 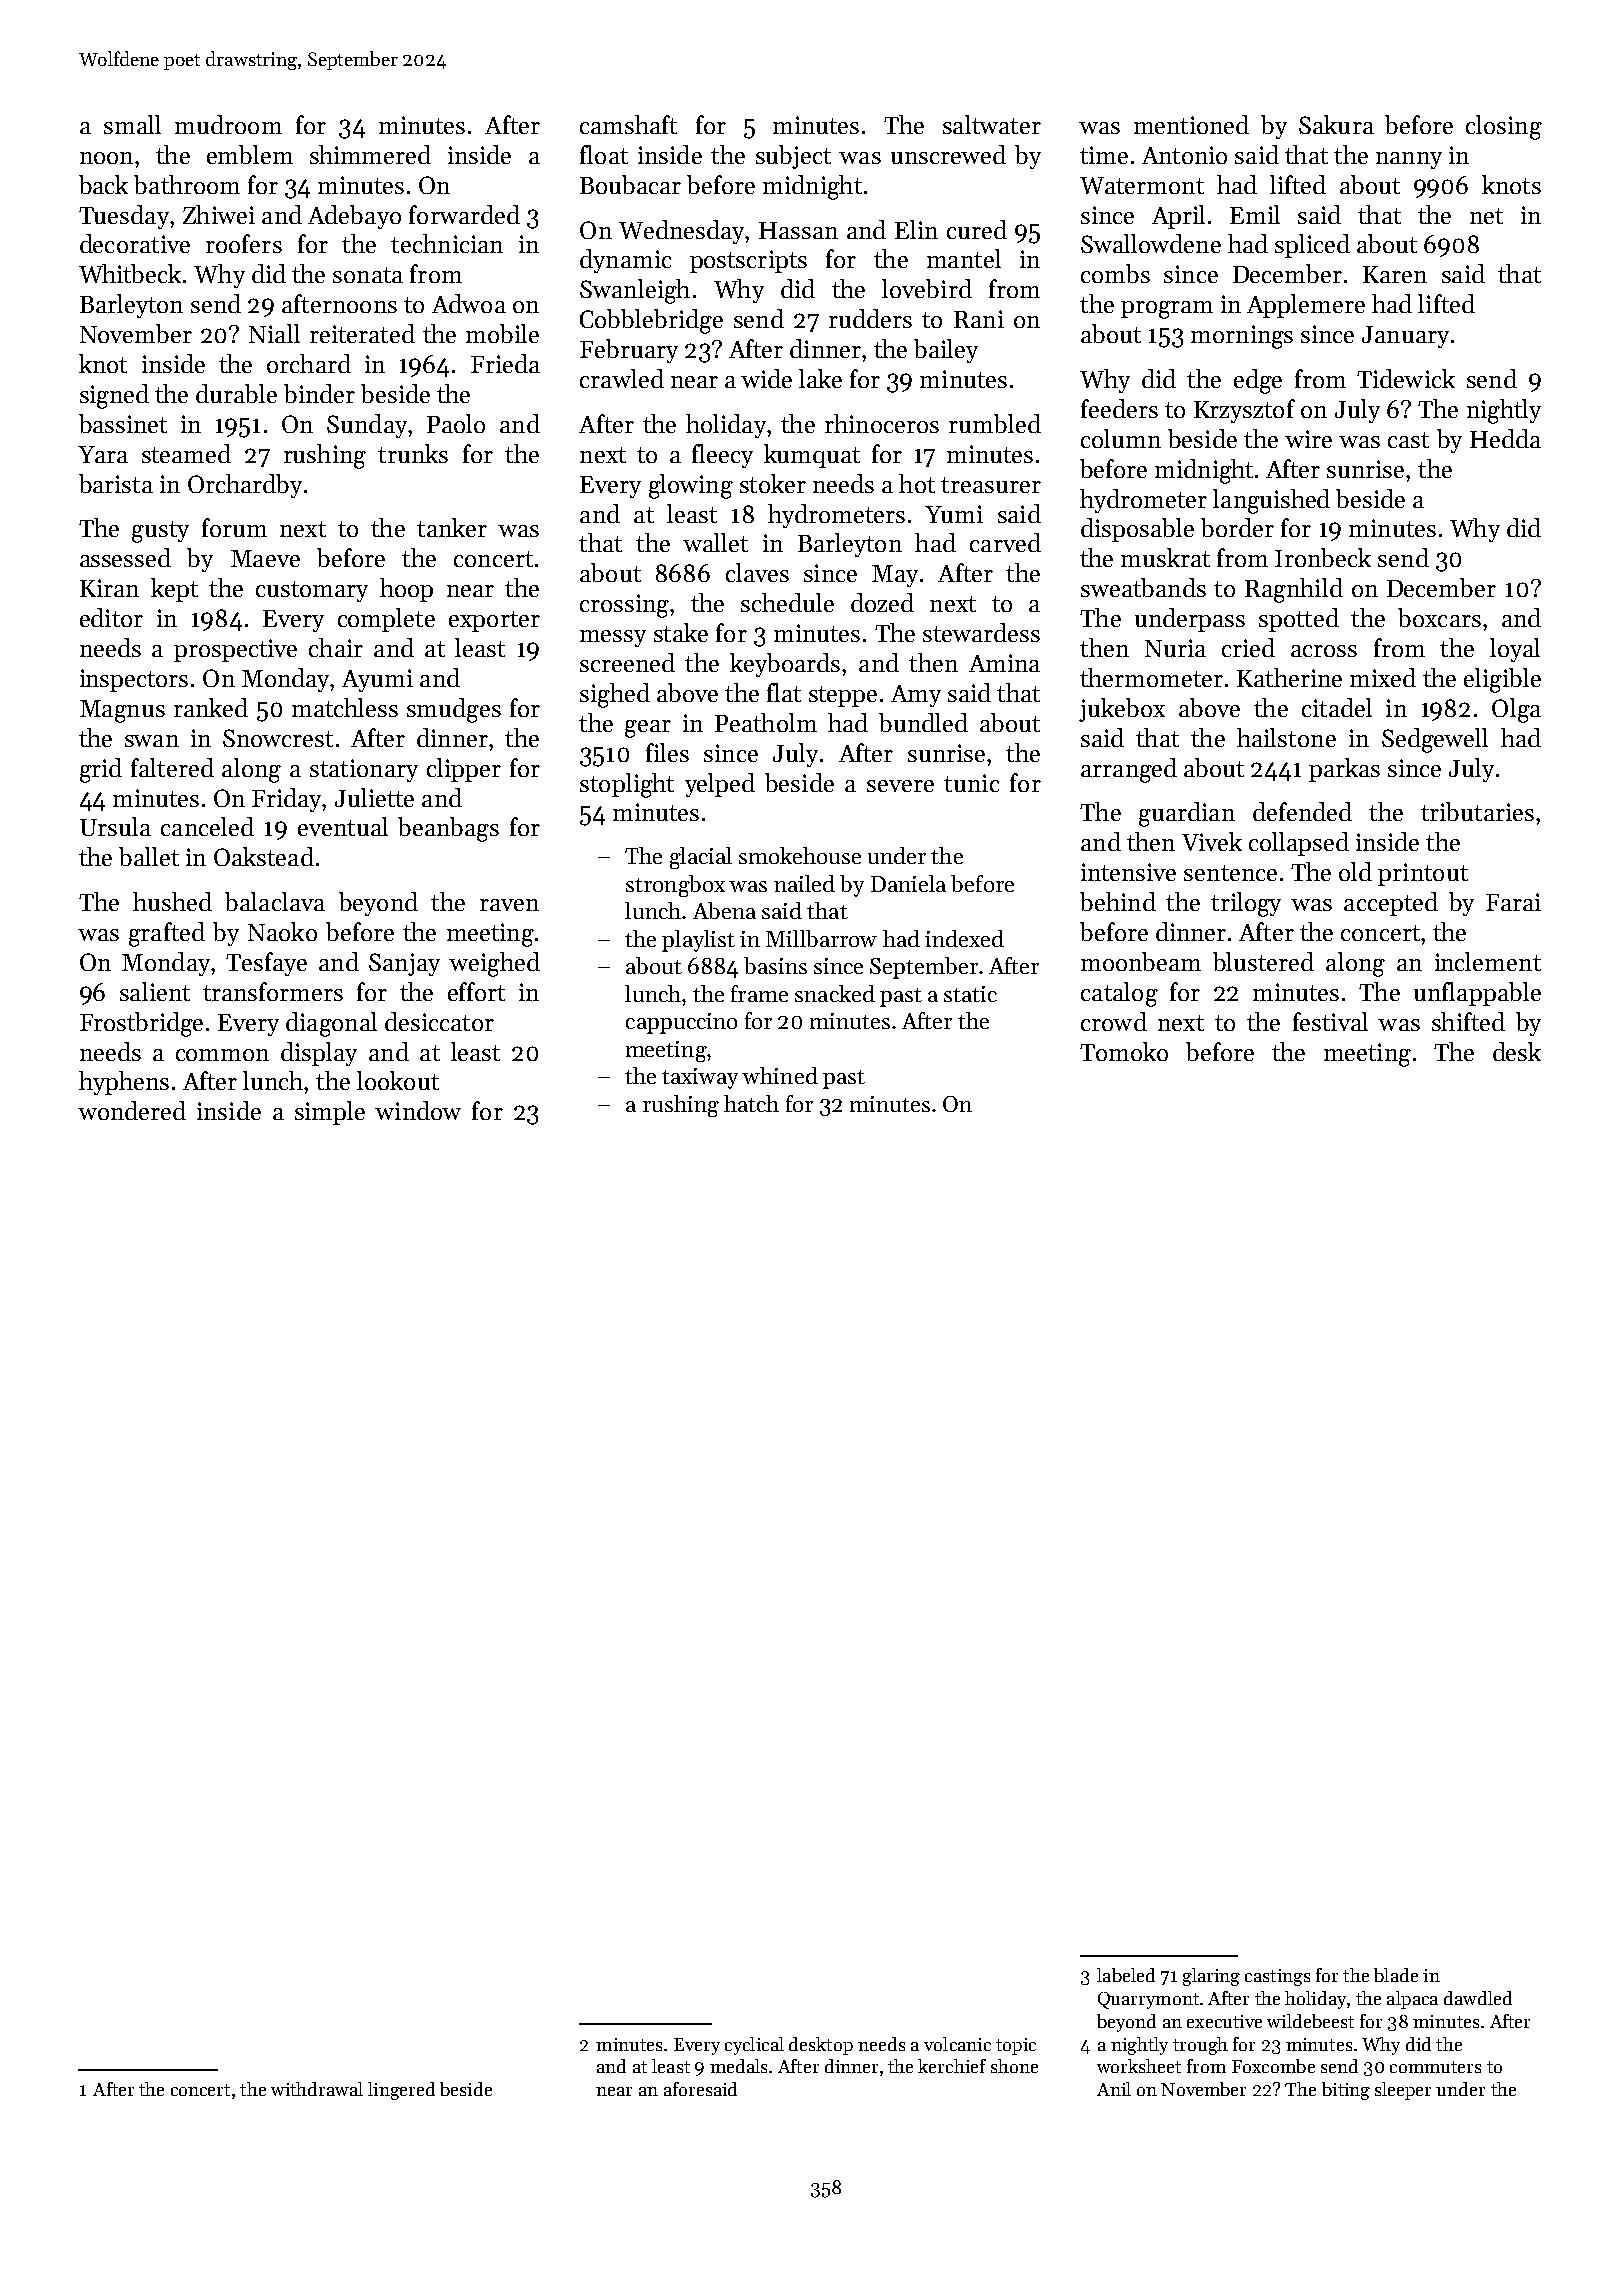 What do you see at coordinates (992, 124) in the screenshot?
I see `saltwater` at bounding box center [992, 124].
